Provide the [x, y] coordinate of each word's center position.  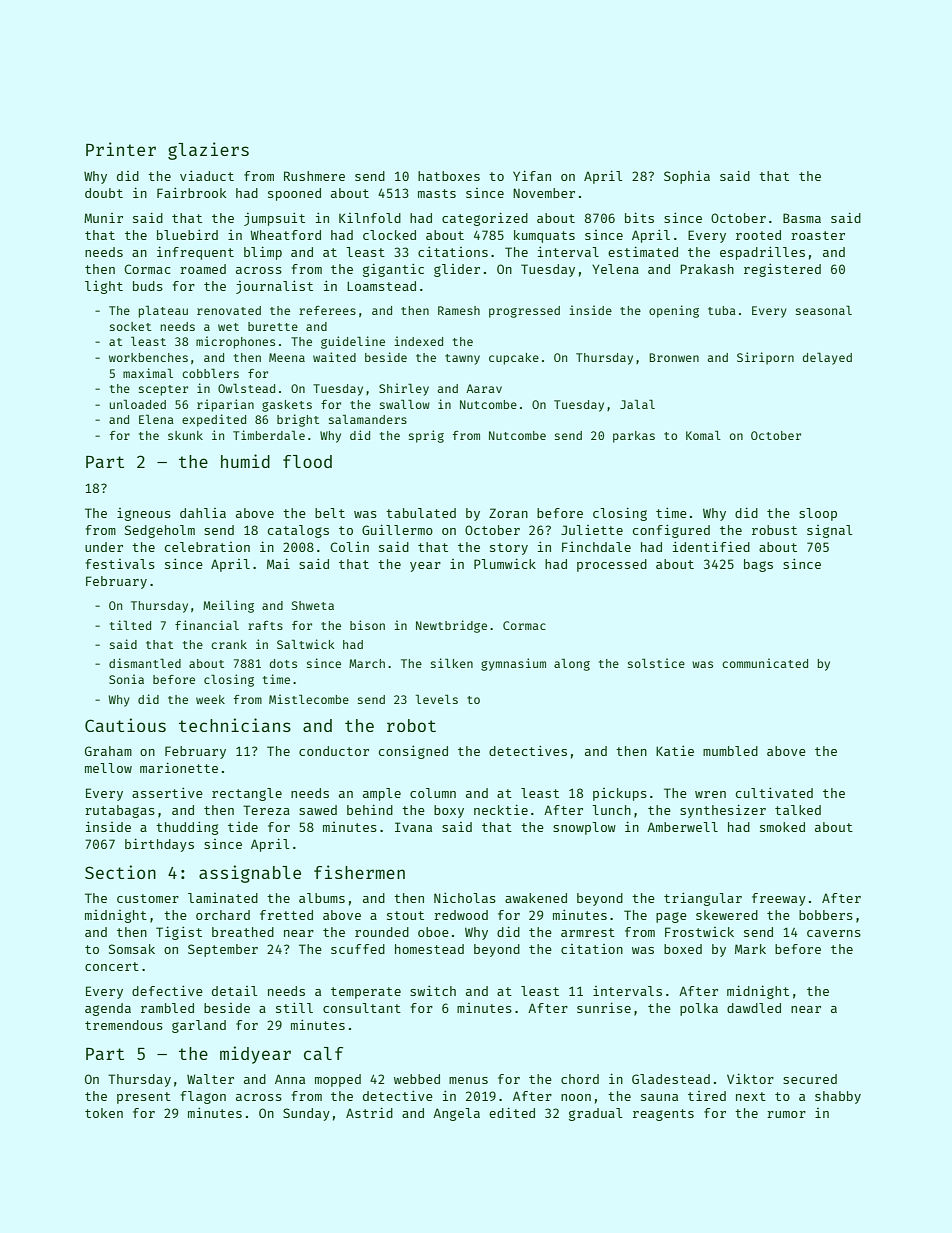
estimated [643, 251]
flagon [203, 1097]
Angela [456, 1114]
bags [758, 565]
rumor [786, 1114]
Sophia [687, 177]
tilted [130, 625]
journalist [274, 287]
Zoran [508, 513]
